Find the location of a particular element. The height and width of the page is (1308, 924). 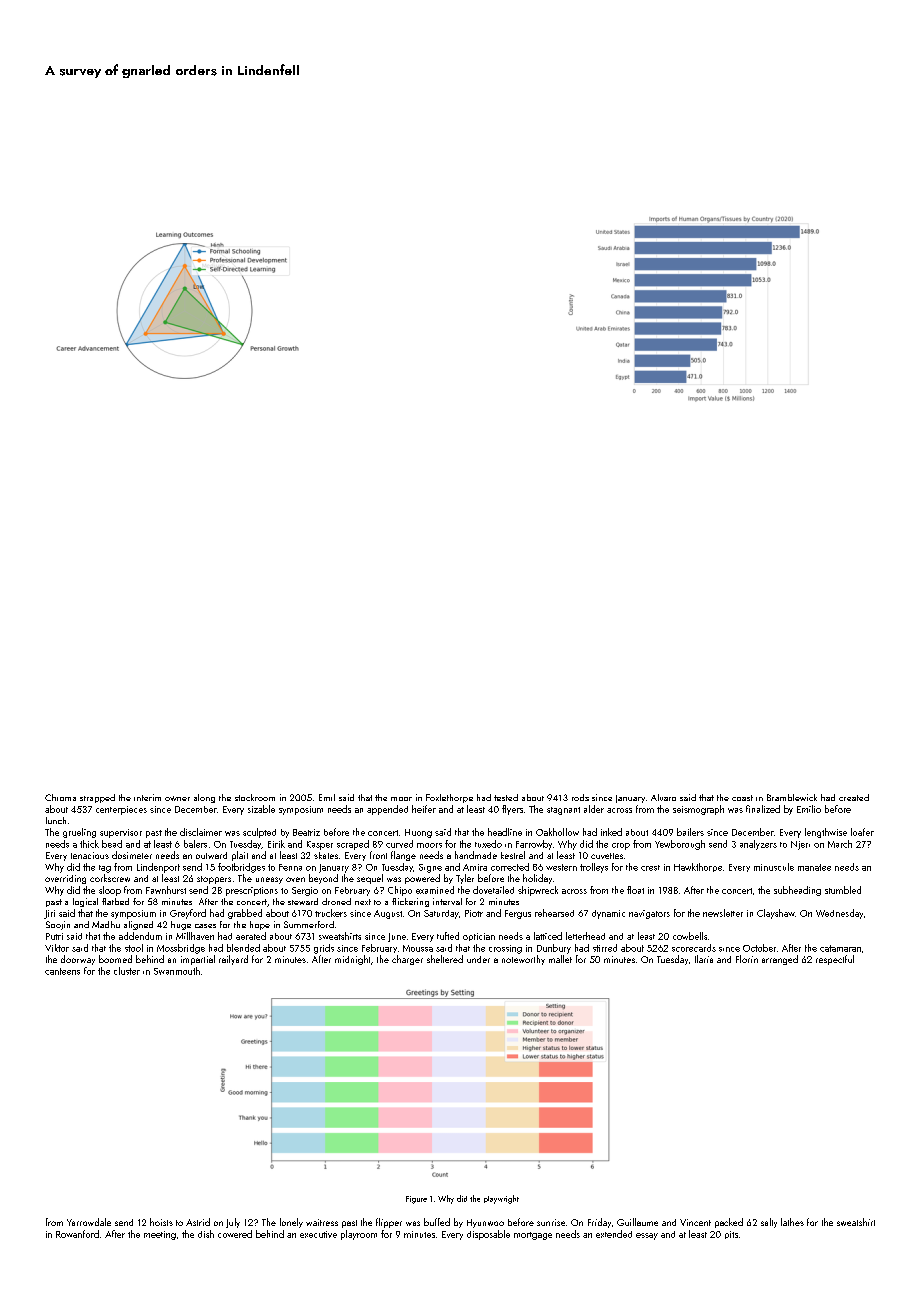

Swanmouth is located at coordinates (177, 971).
